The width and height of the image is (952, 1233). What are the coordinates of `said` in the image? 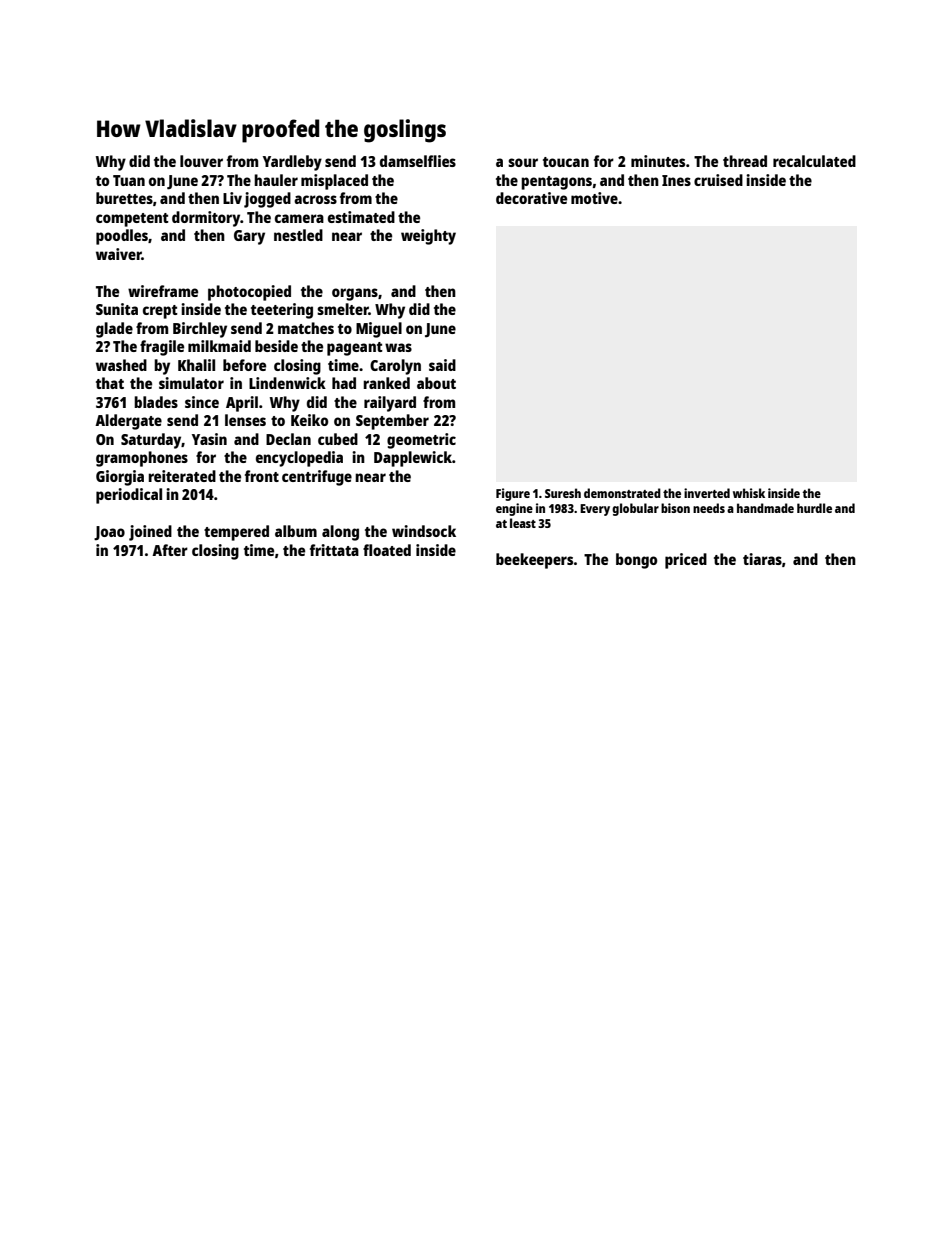 It's located at (442, 365).
